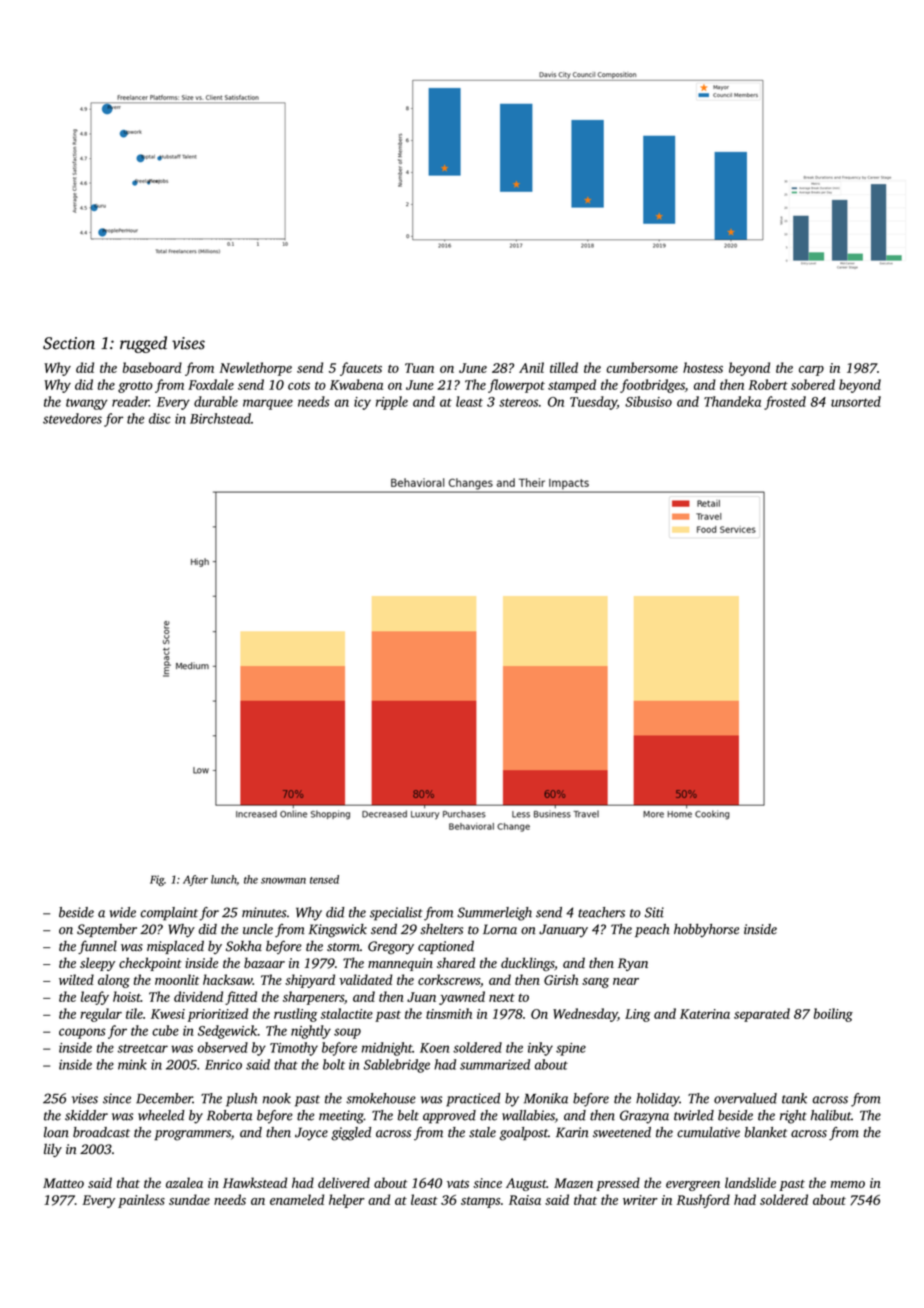  Describe the element at coordinates (703, 367) in the image. I see `hostess` at that location.
